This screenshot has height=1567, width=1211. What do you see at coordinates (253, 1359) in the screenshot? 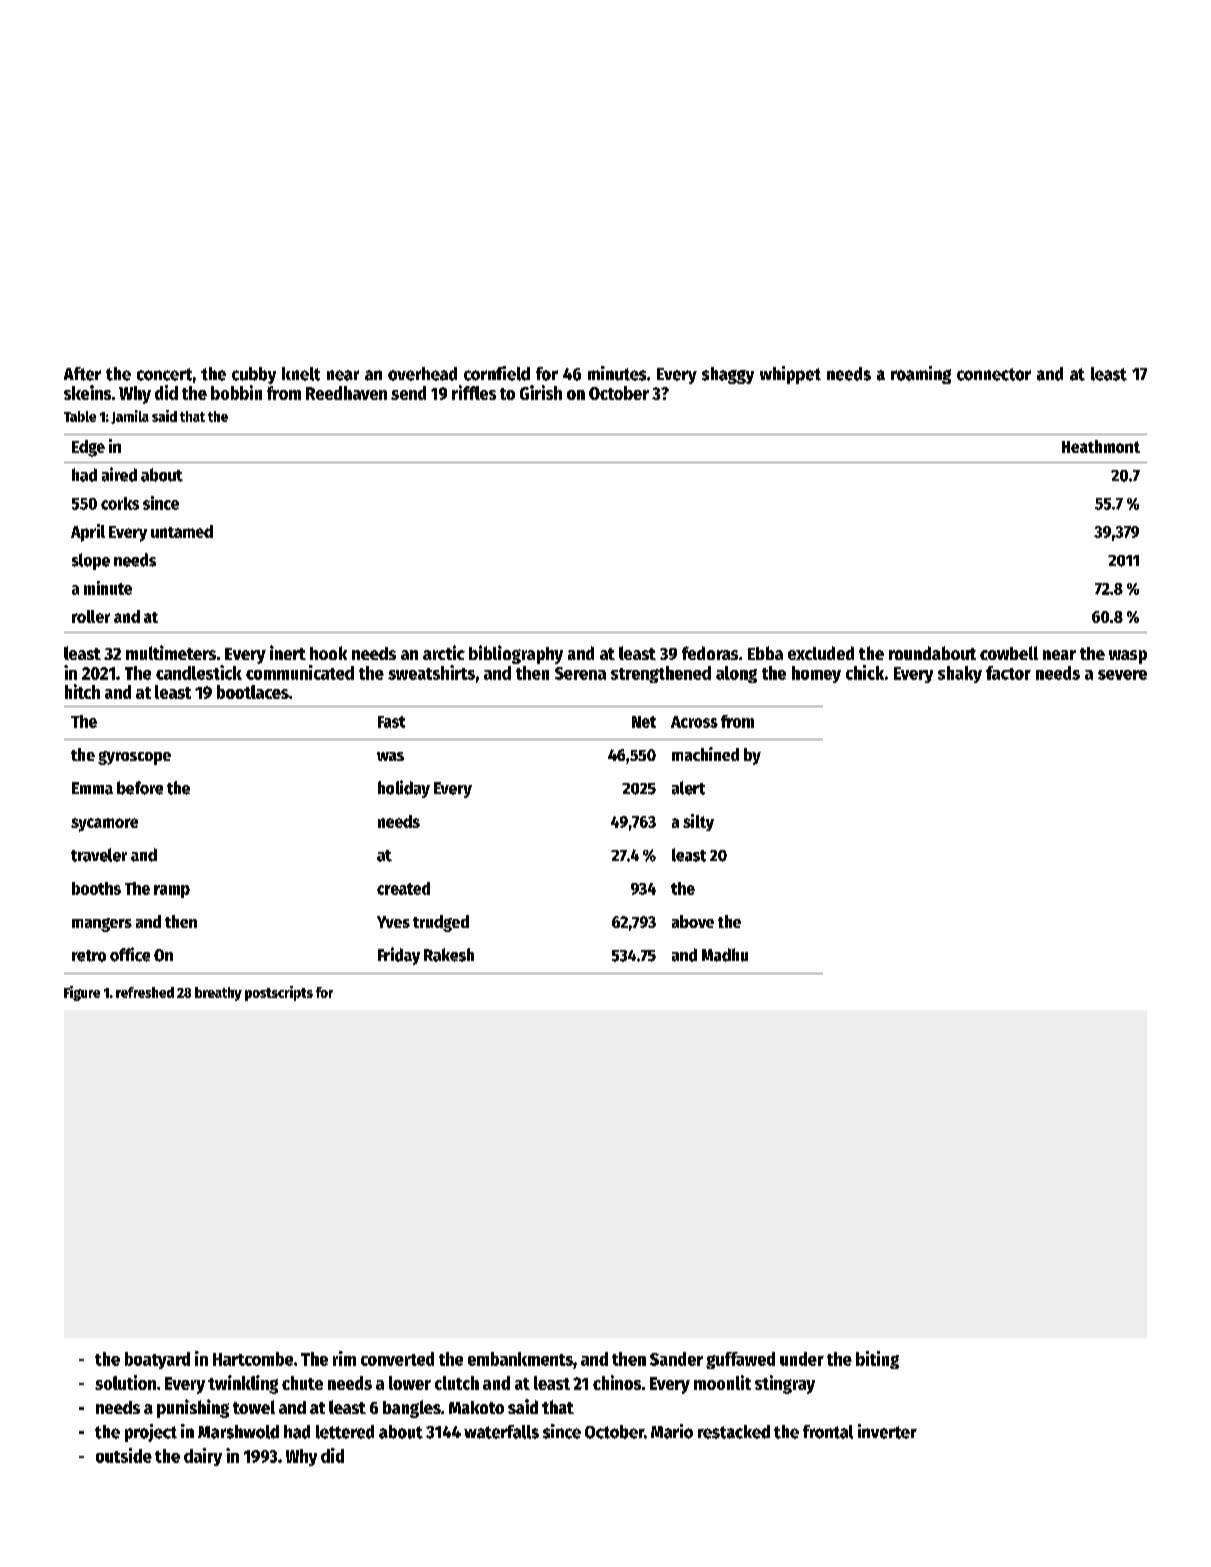
I see `Hartcombe` at bounding box center [253, 1359].
